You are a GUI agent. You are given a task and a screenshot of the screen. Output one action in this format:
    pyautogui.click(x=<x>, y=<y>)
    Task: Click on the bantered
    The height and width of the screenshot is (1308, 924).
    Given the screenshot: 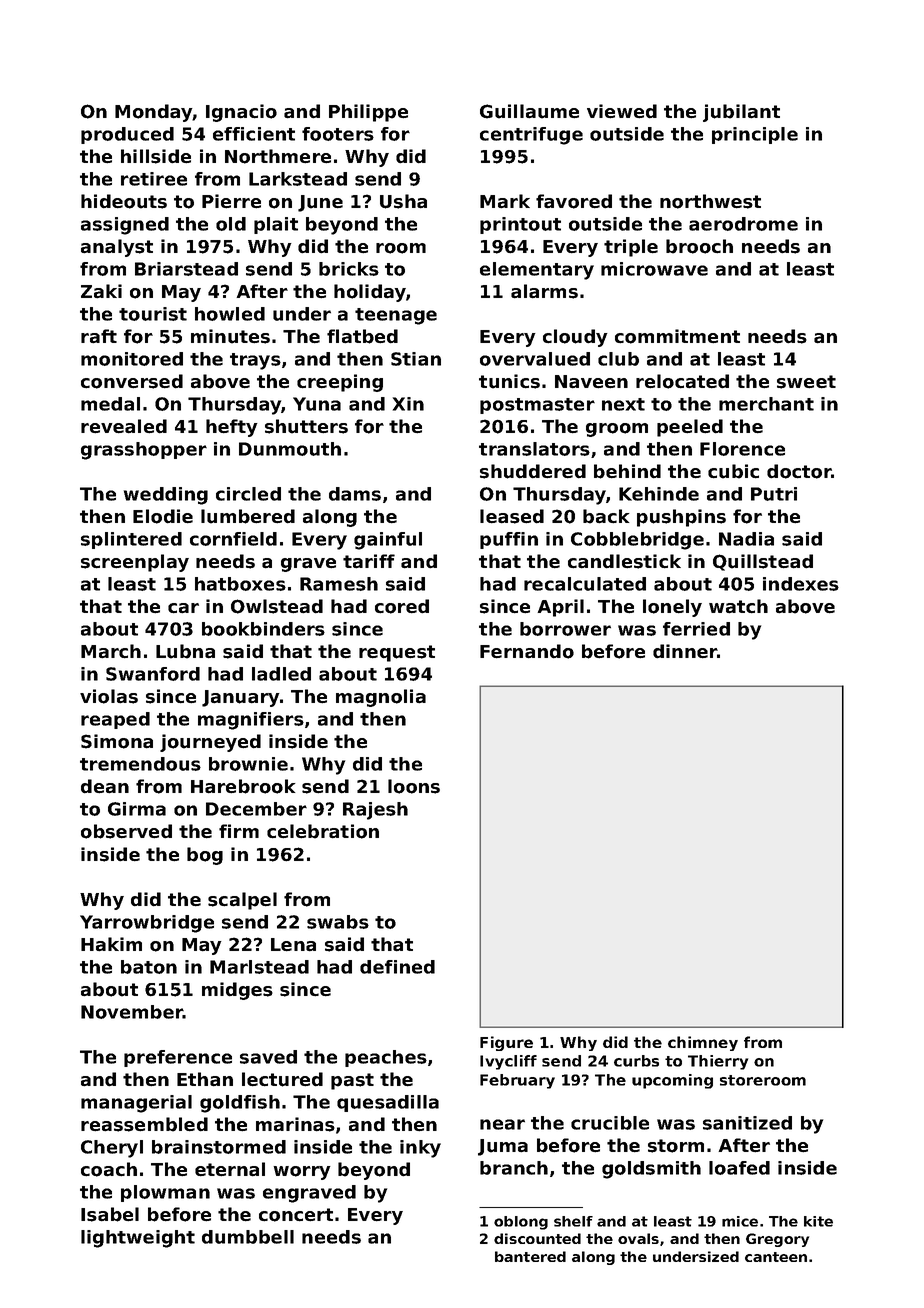 What is the action you would take?
    pyautogui.click(x=530, y=1256)
